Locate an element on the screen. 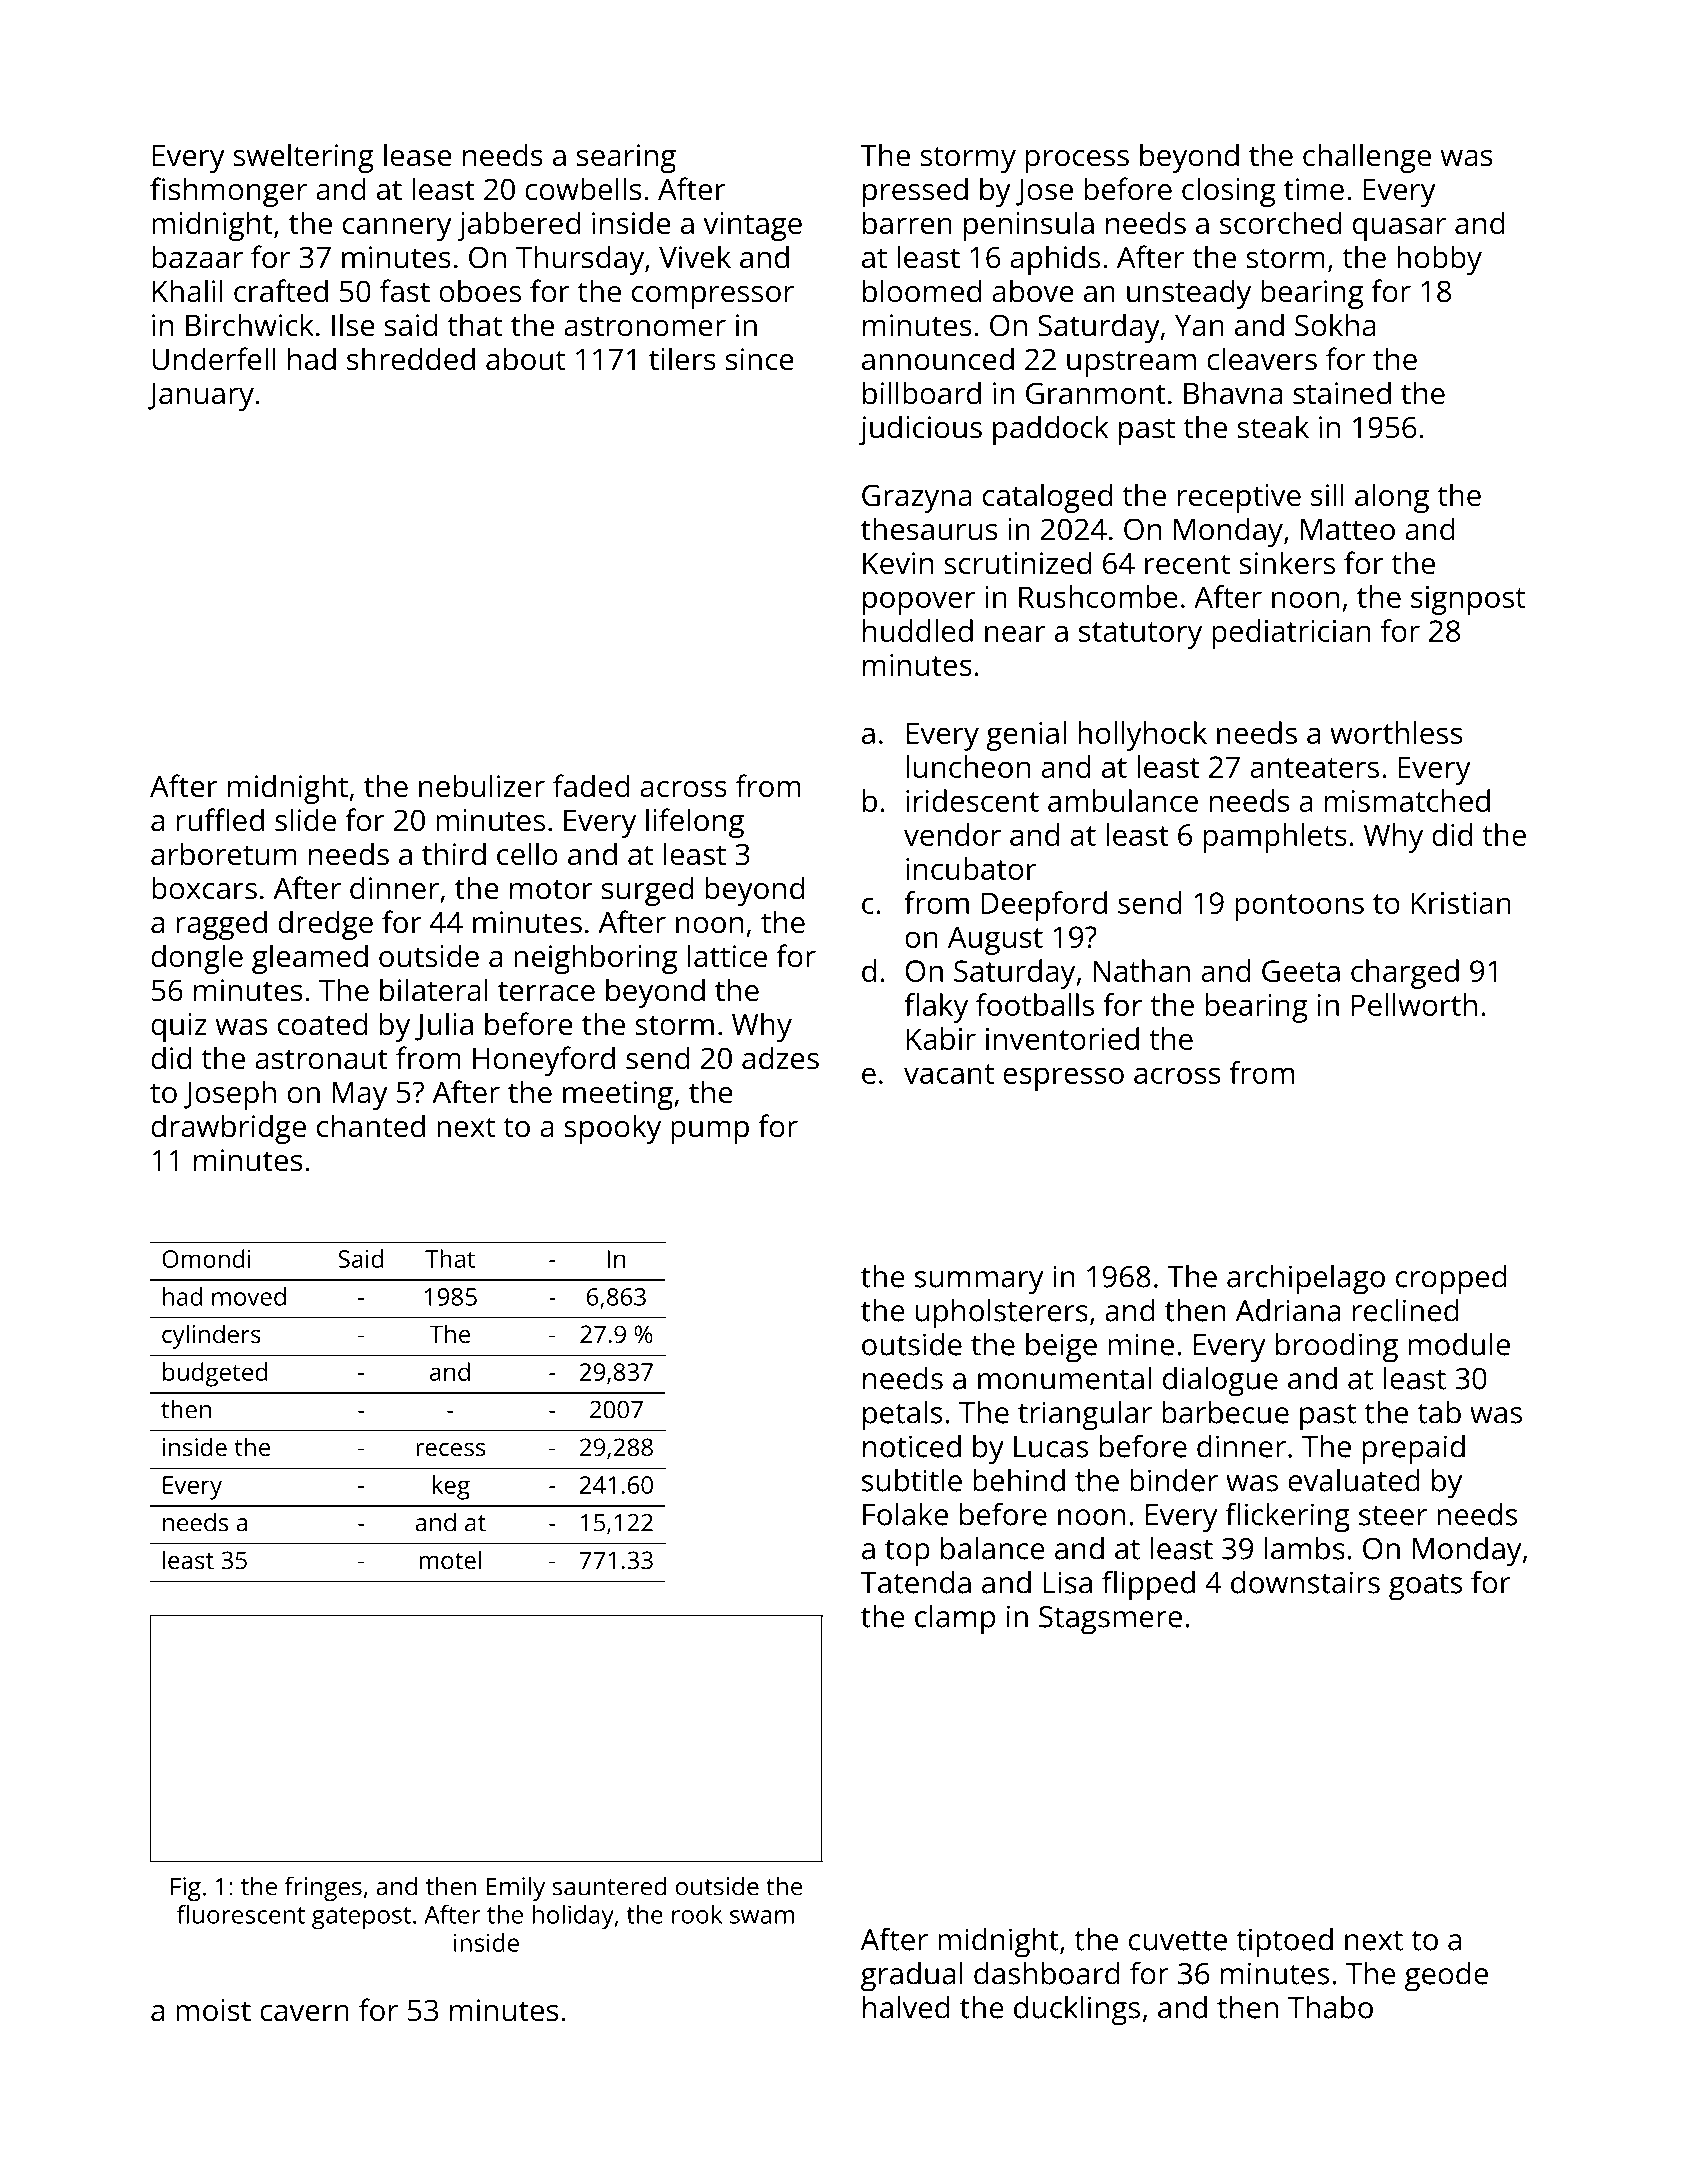 The image size is (1683, 2178). challenge is located at coordinates (1367, 158).
